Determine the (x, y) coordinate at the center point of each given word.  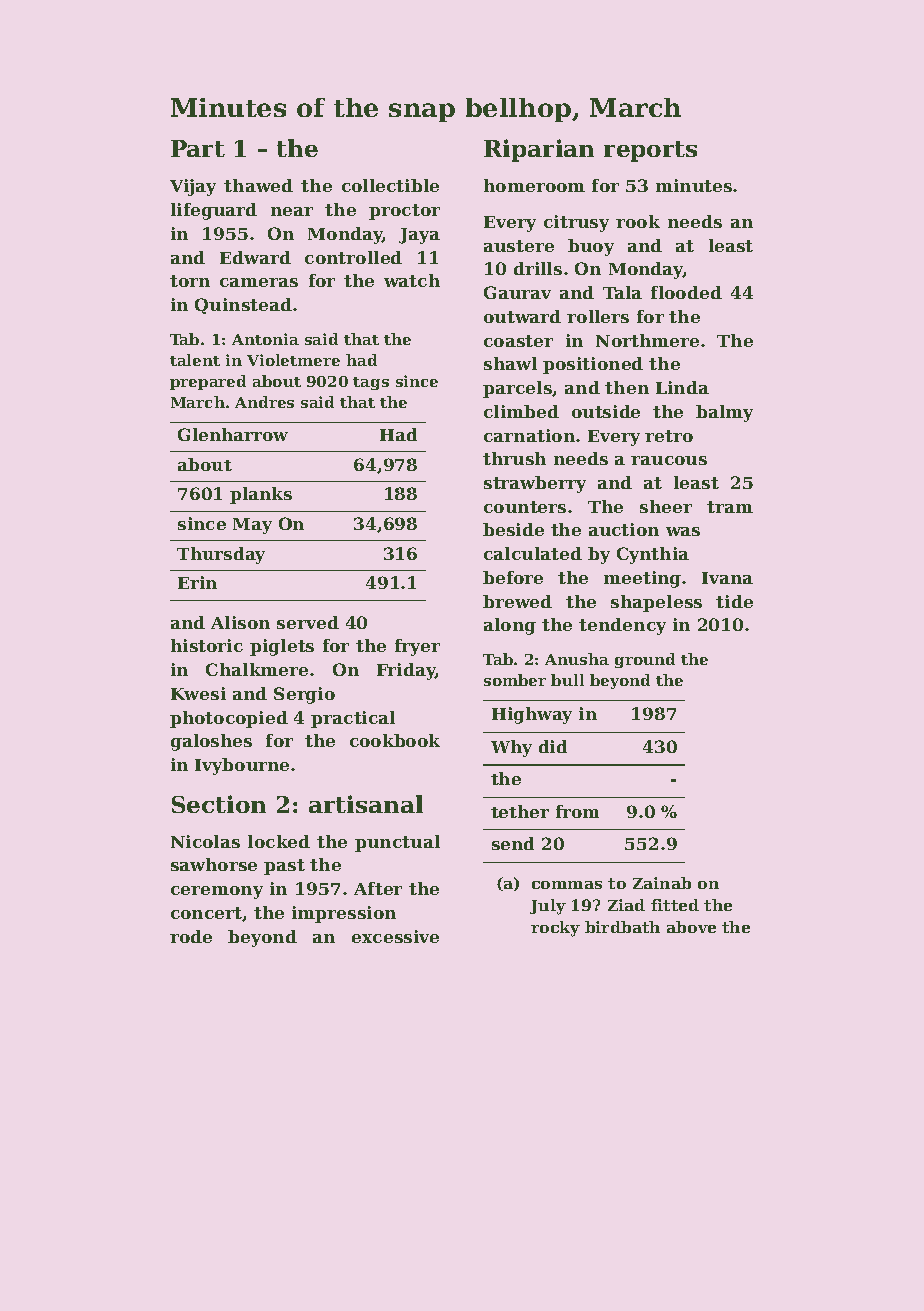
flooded (686, 292)
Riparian (539, 150)
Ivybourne (242, 766)
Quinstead (243, 306)
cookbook (395, 740)
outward (522, 316)
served (308, 622)
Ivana (727, 578)
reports (650, 151)
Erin (197, 582)
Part (198, 148)
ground (645, 660)
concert (206, 913)
